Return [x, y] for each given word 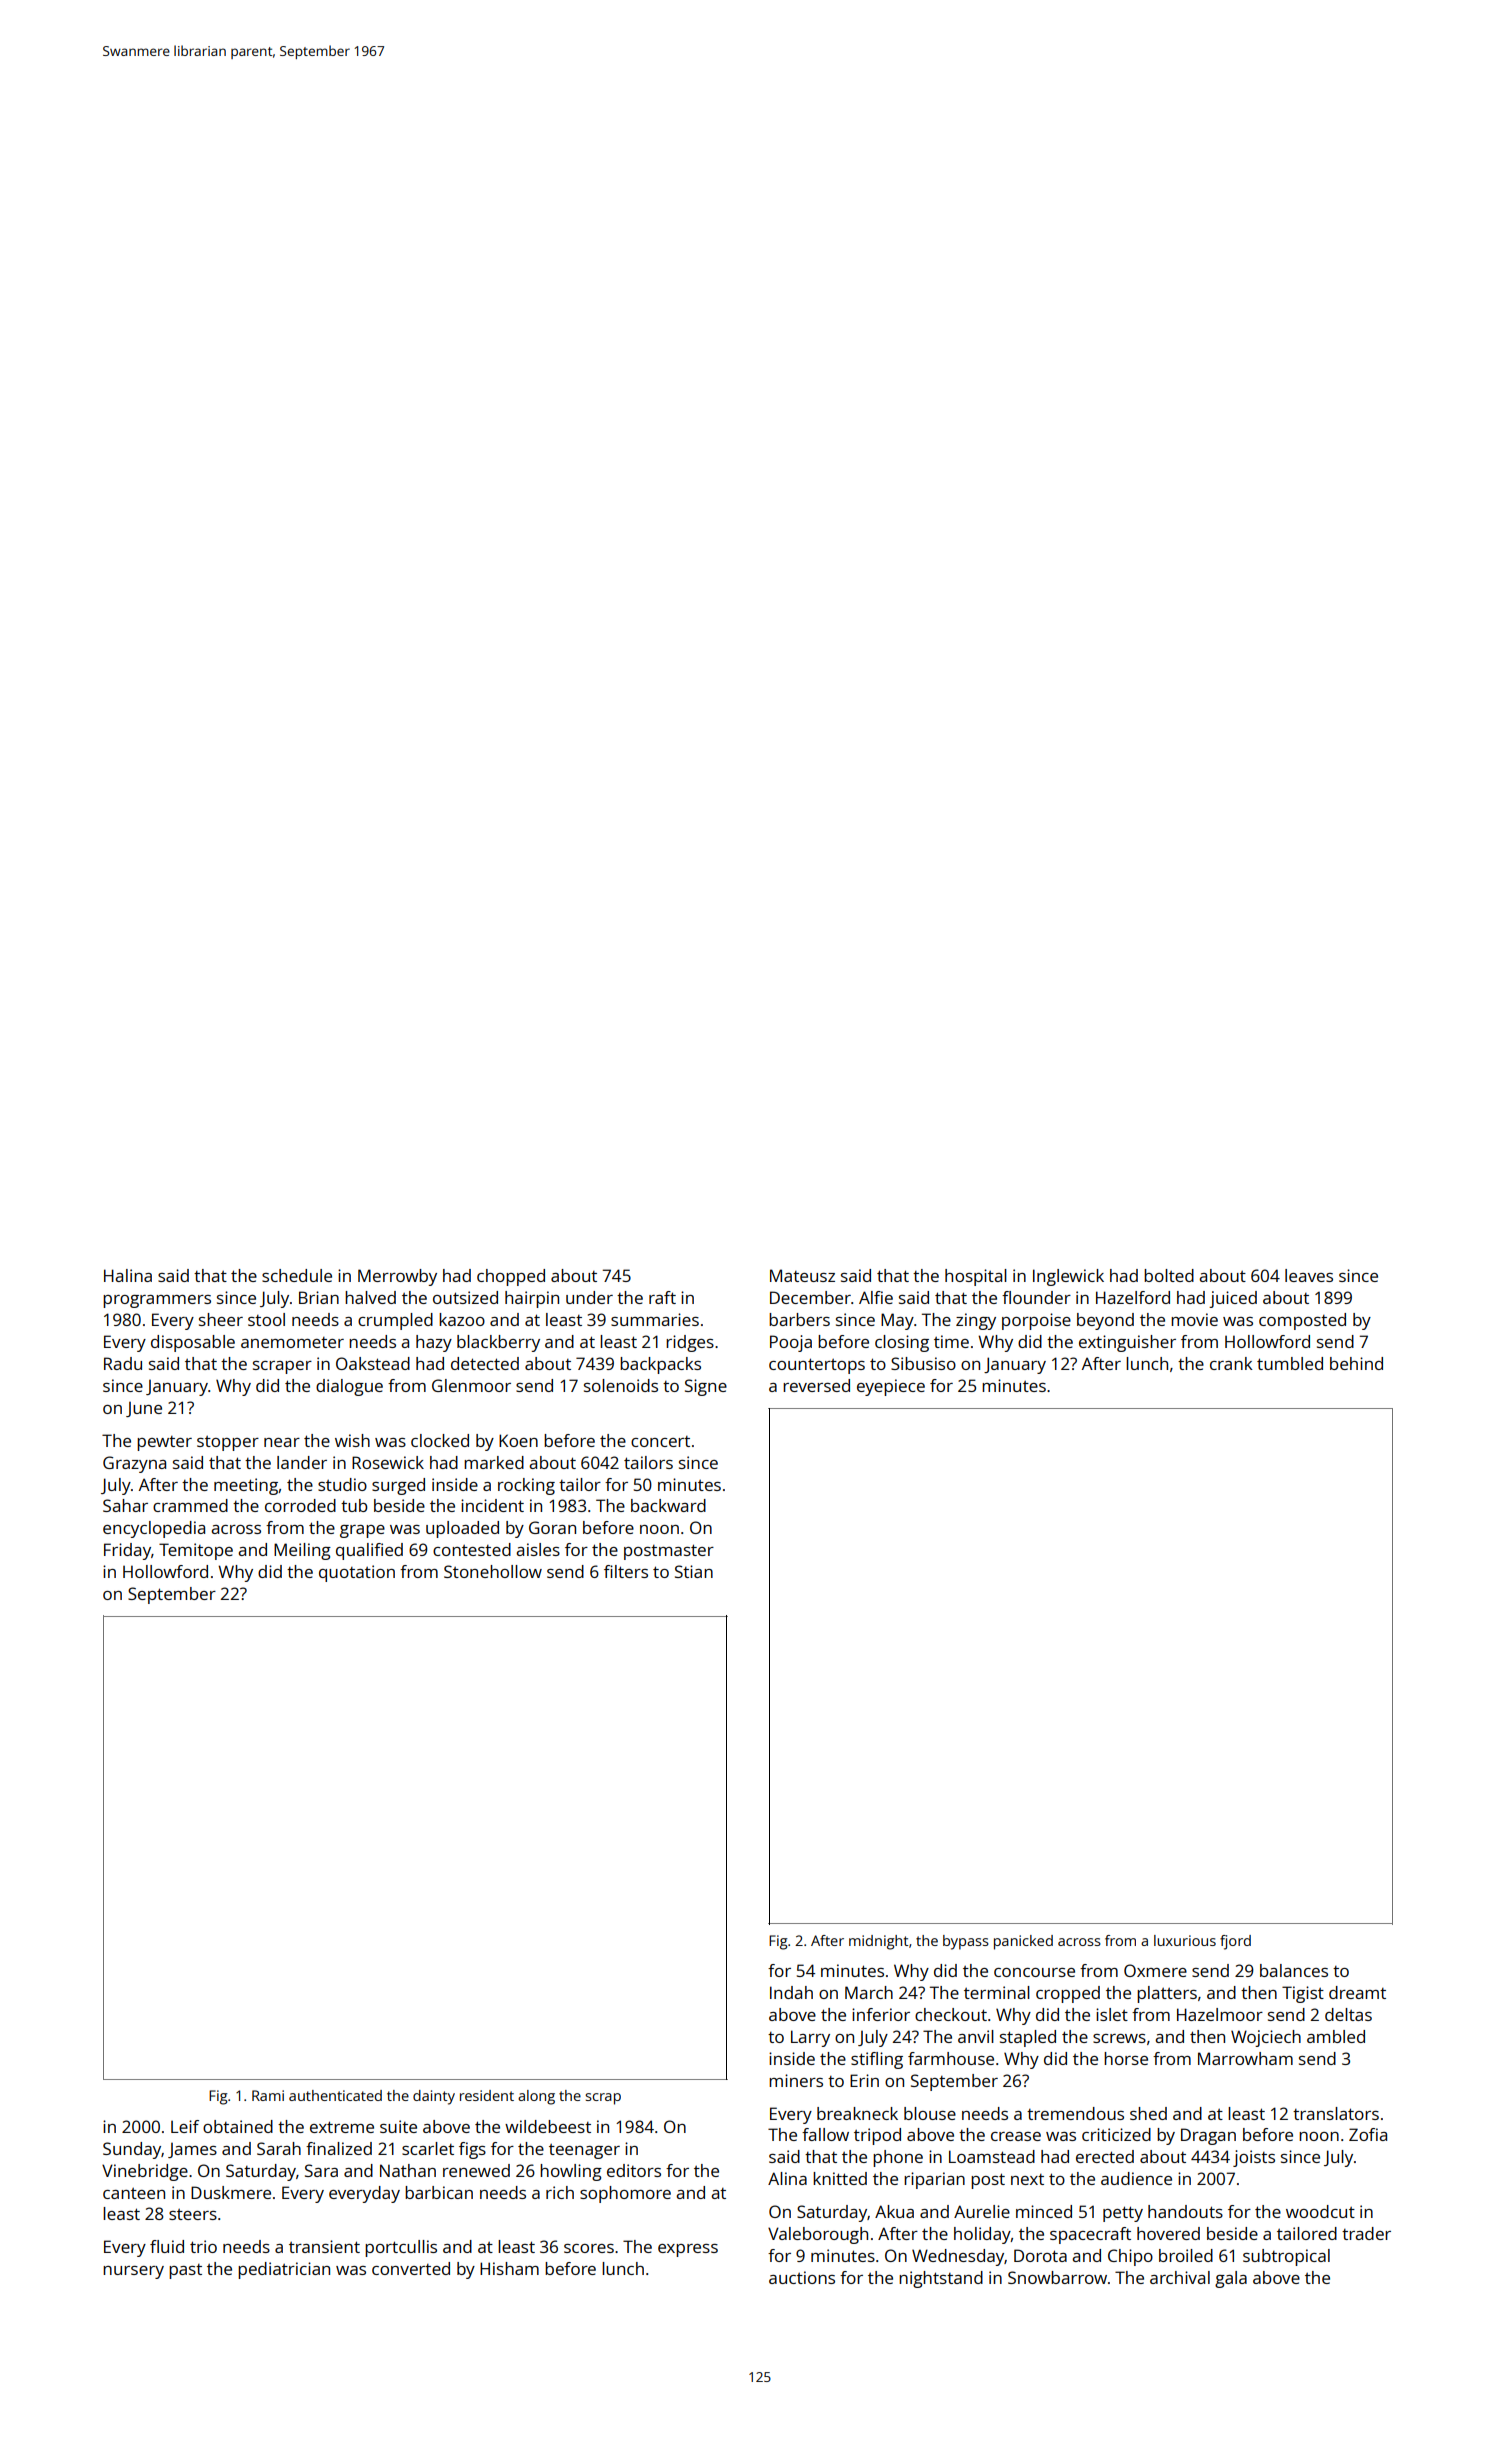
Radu [123, 1363]
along [536, 2097]
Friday [127, 1551]
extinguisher [1127, 1343]
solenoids [621, 1385]
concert [660, 1441]
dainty [434, 2097]
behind [1356, 1363]
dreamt [1357, 1992]
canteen [134, 2193]
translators [1336, 2113]
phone [898, 2158]
